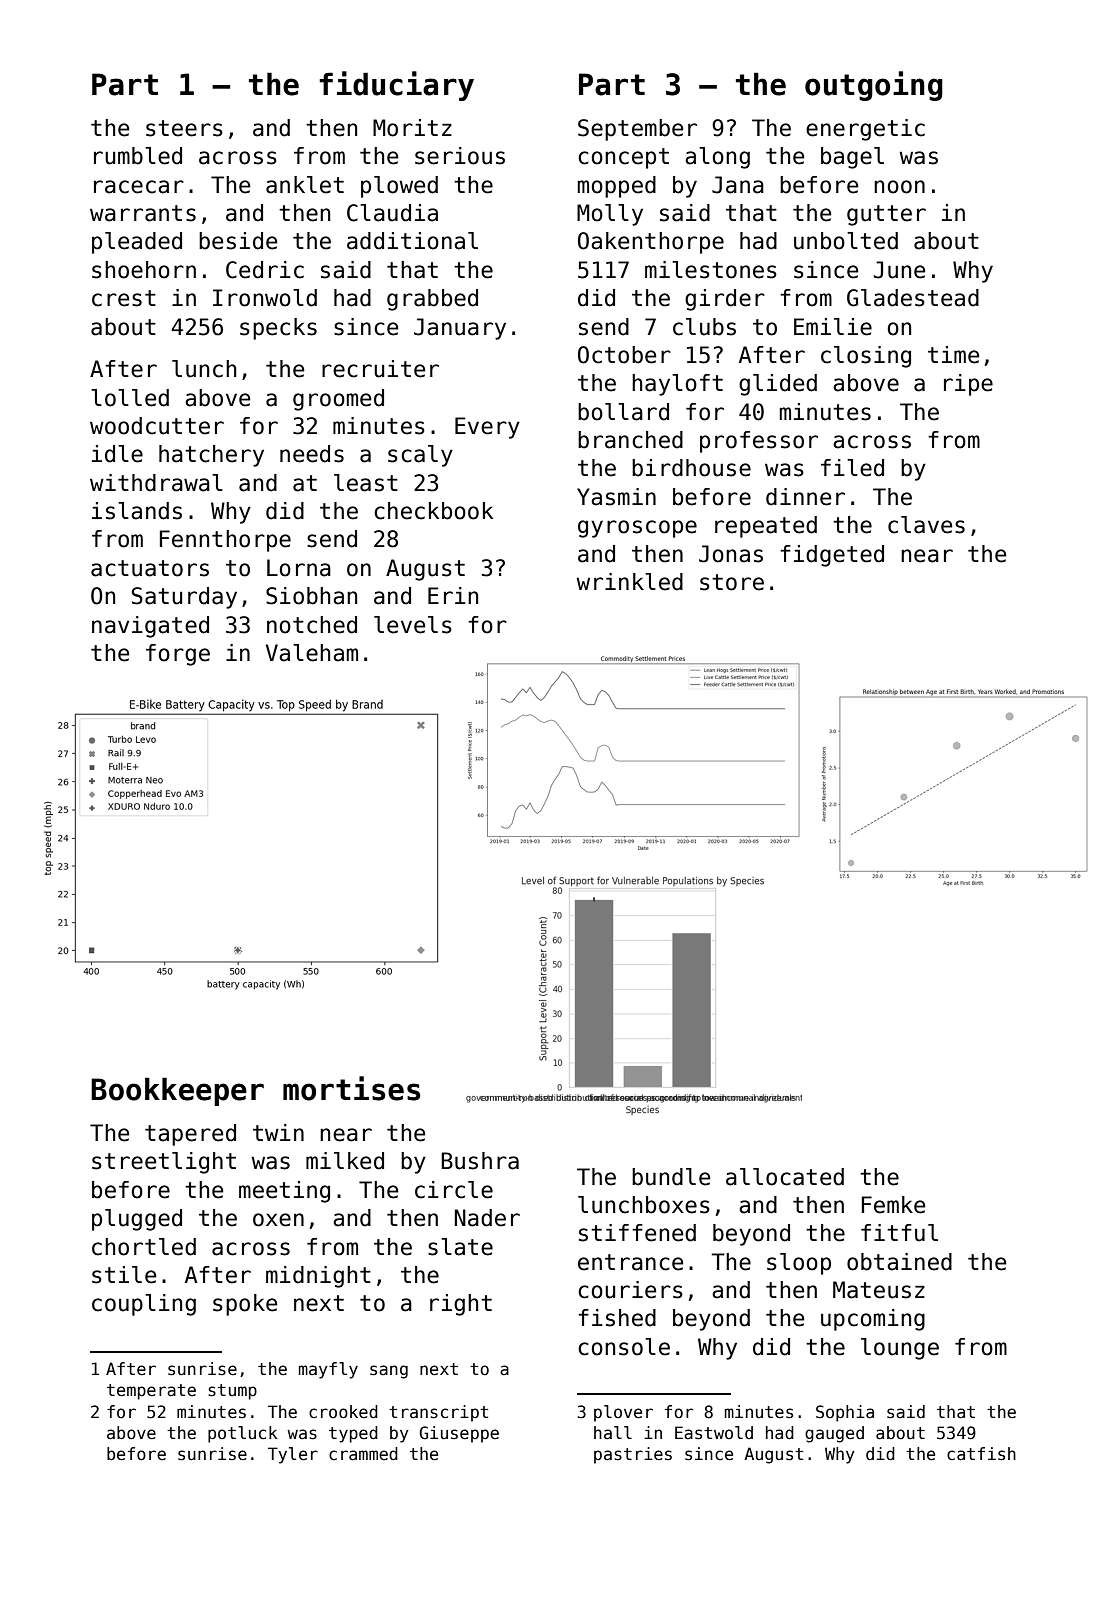 The image size is (1111, 1609). I want to click on ripe, so click(968, 385).
